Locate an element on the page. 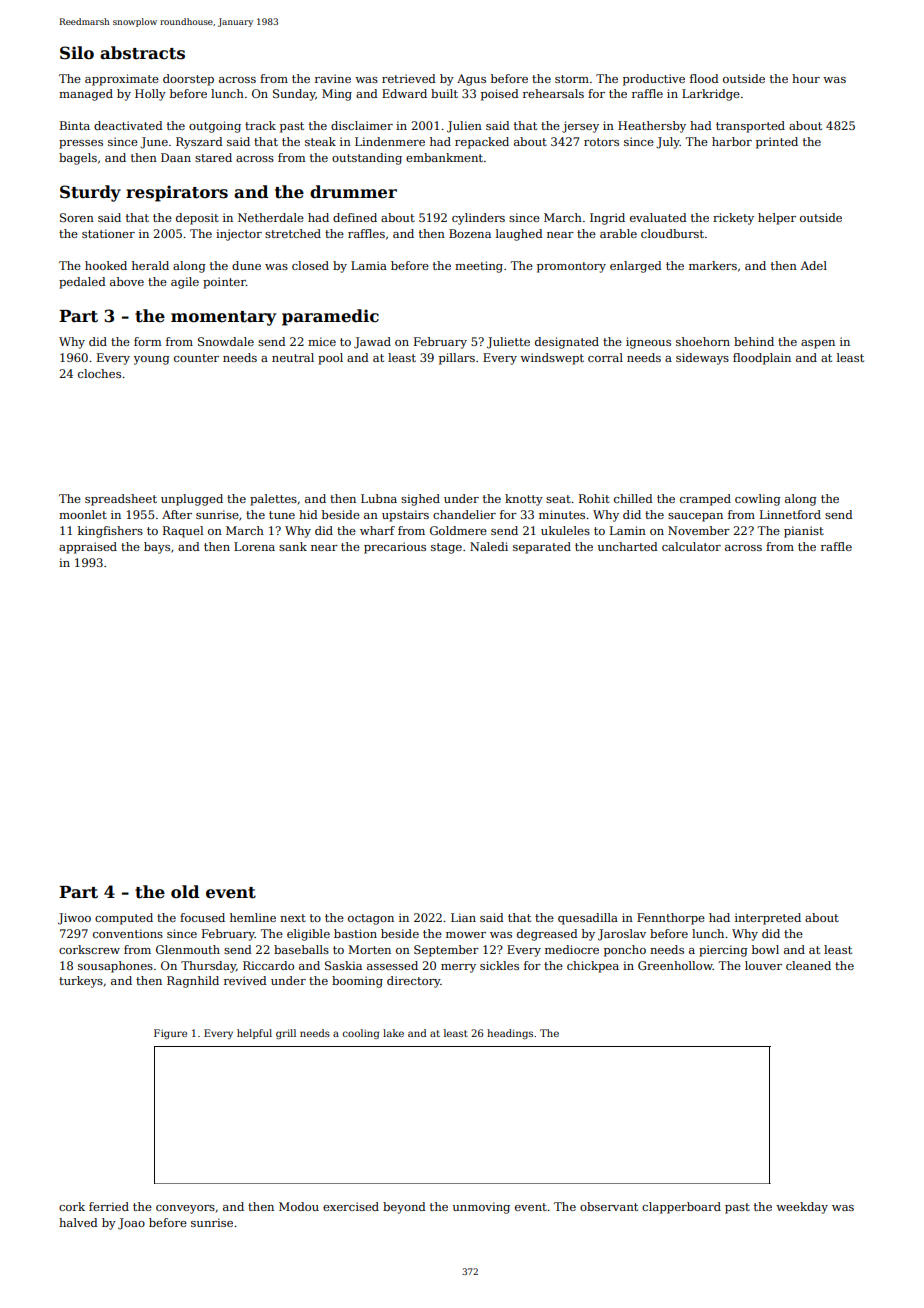  unplugged is located at coordinates (192, 500).
